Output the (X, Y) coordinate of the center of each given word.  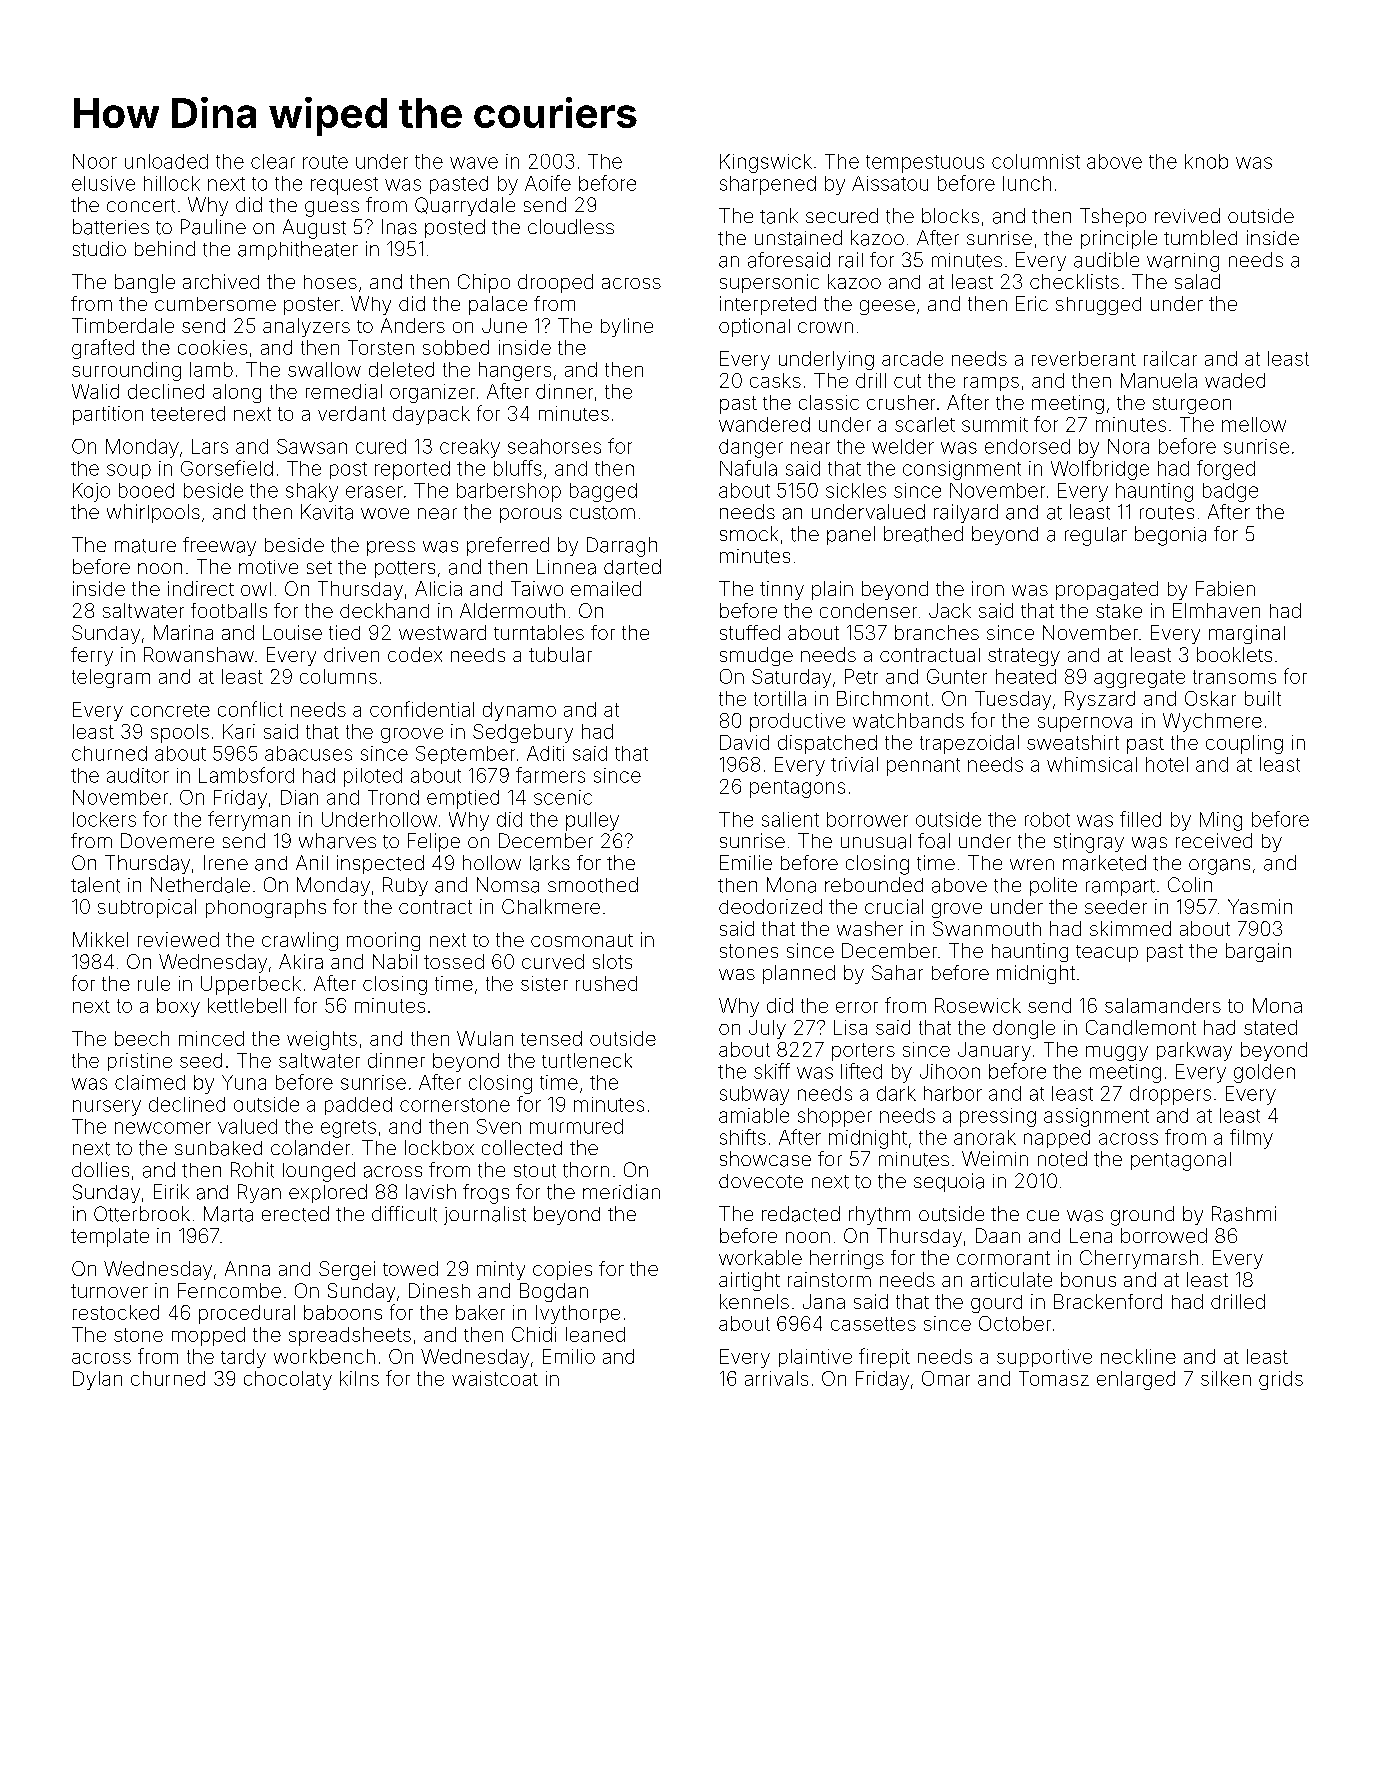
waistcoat (495, 1378)
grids (1281, 1380)
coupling (1244, 744)
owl (256, 589)
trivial (854, 764)
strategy (1024, 657)
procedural (247, 1314)
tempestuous (925, 164)
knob (1206, 161)
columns (338, 676)
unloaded (166, 161)
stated (1270, 1027)
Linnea (566, 567)
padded (358, 1106)
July (767, 1029)
